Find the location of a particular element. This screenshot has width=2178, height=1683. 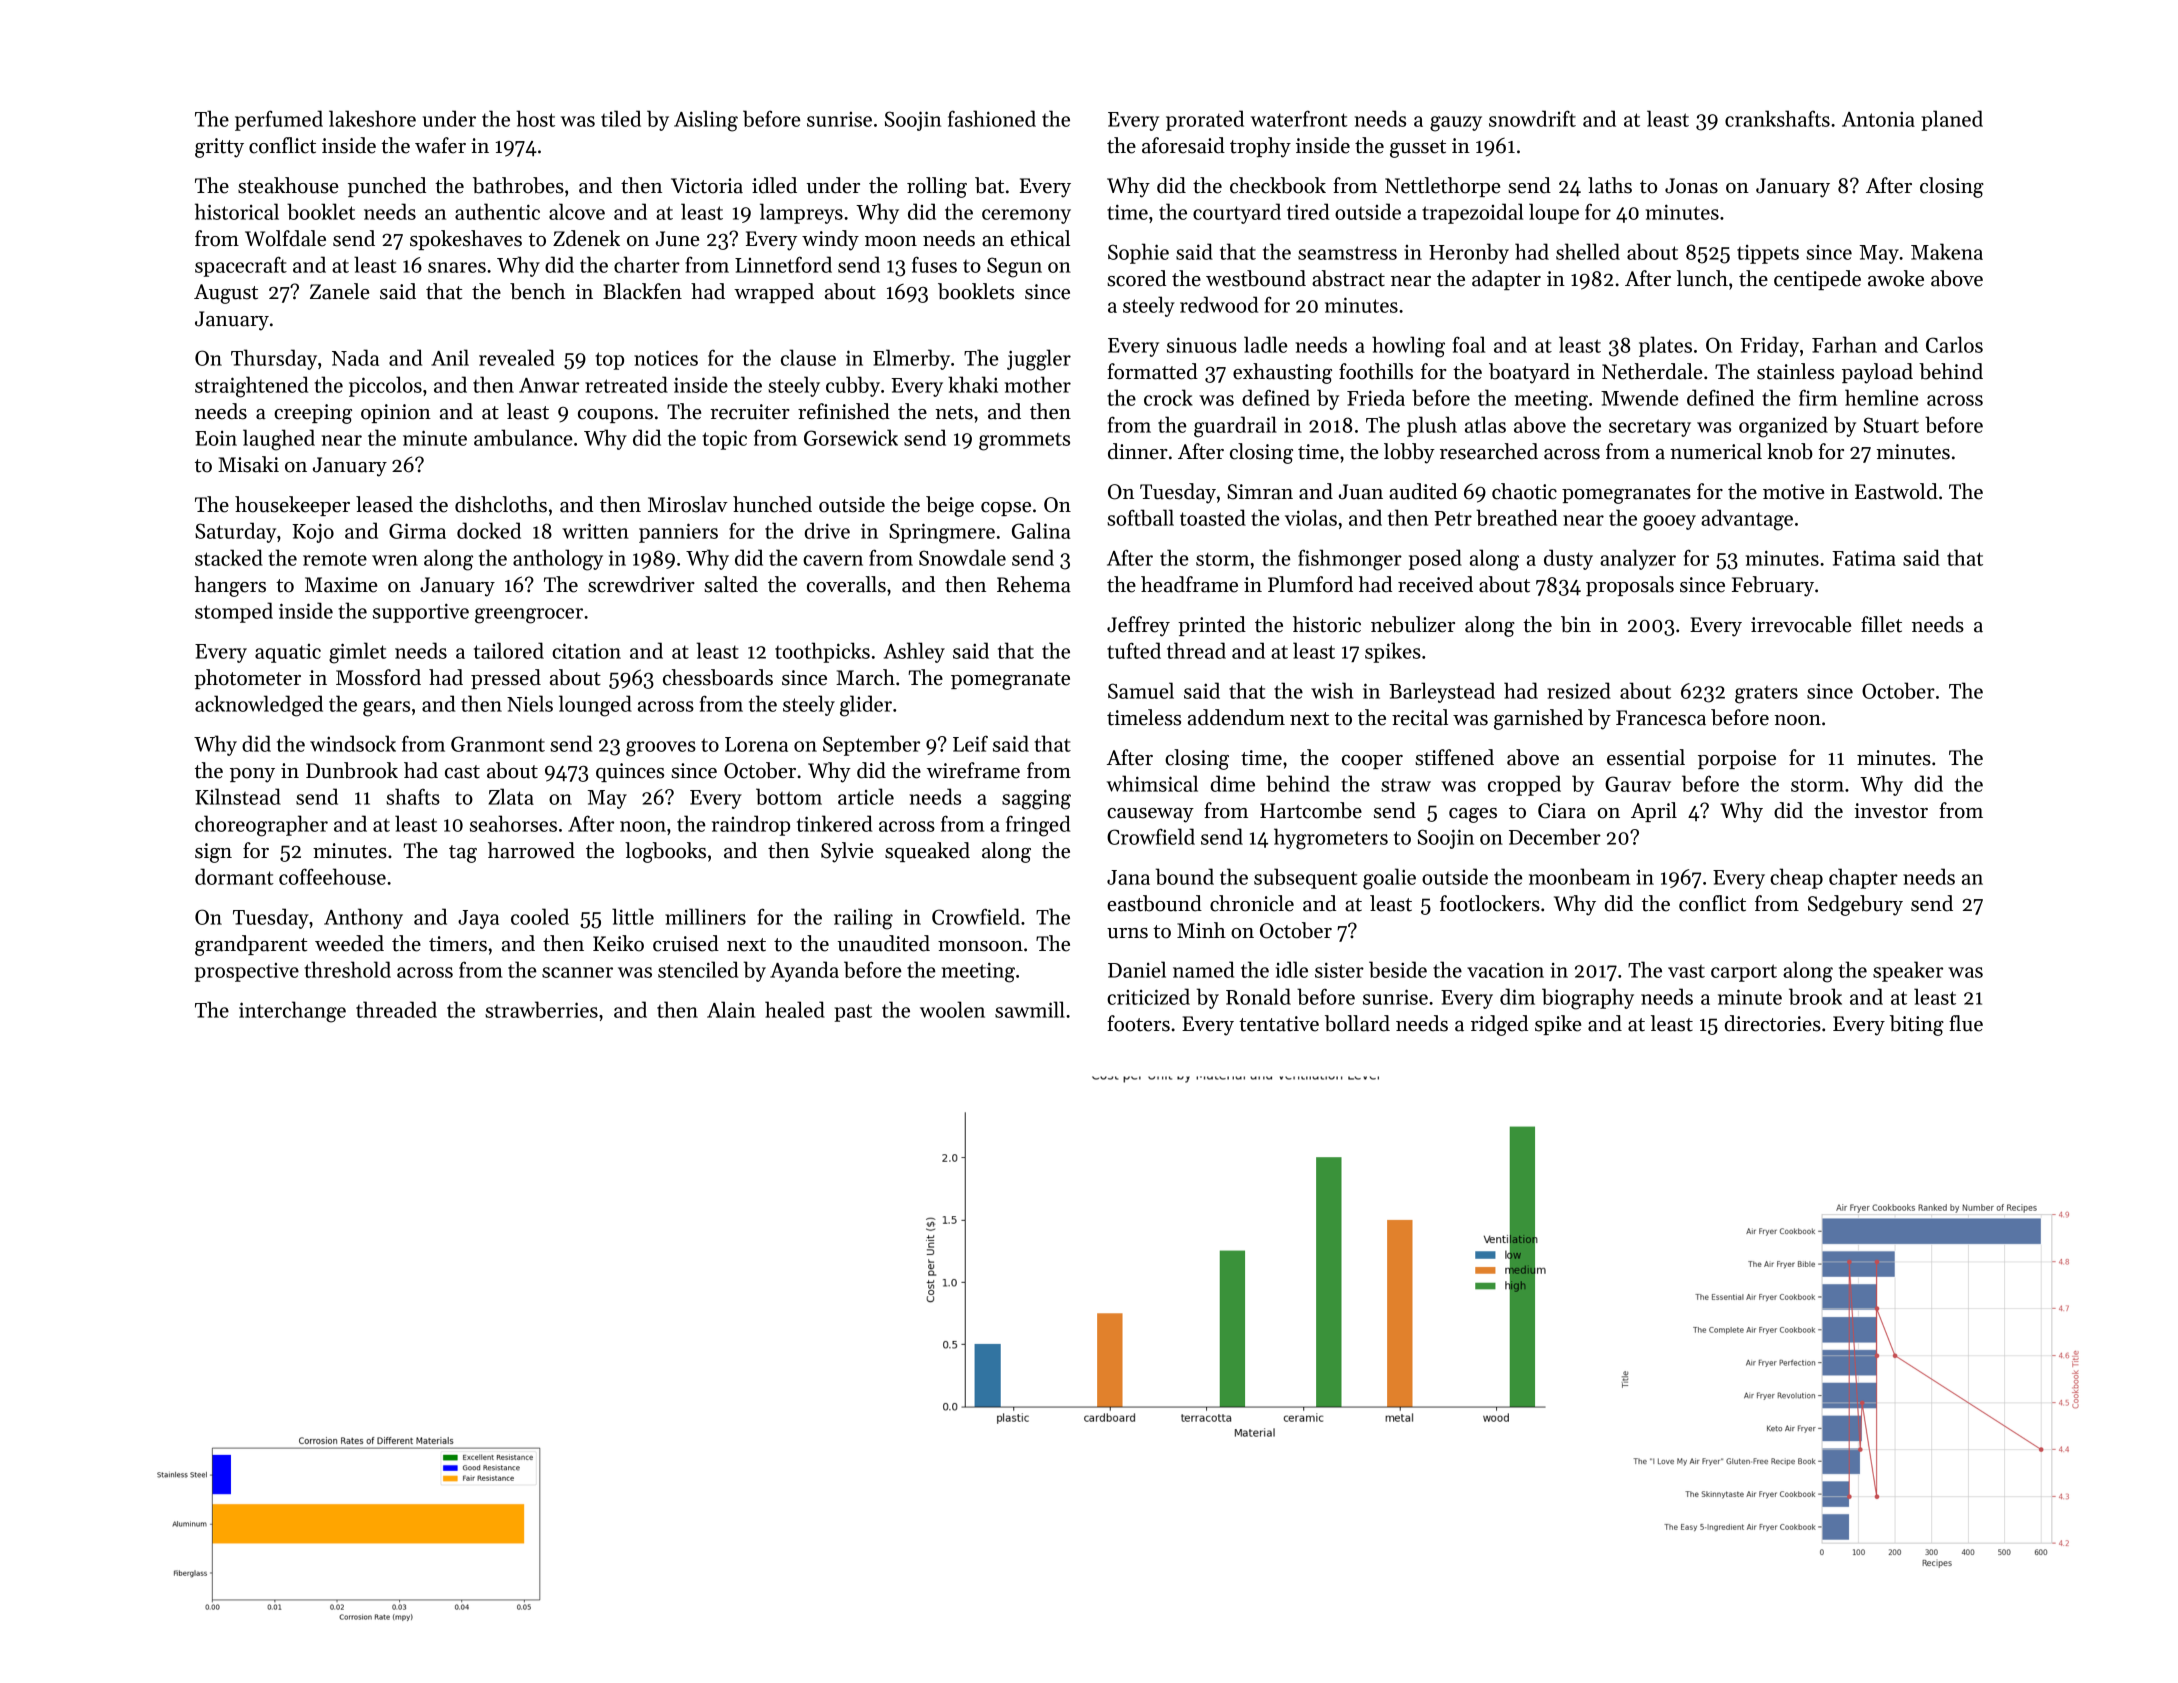

Jeffrey is located at coordinates (1138, 626).
